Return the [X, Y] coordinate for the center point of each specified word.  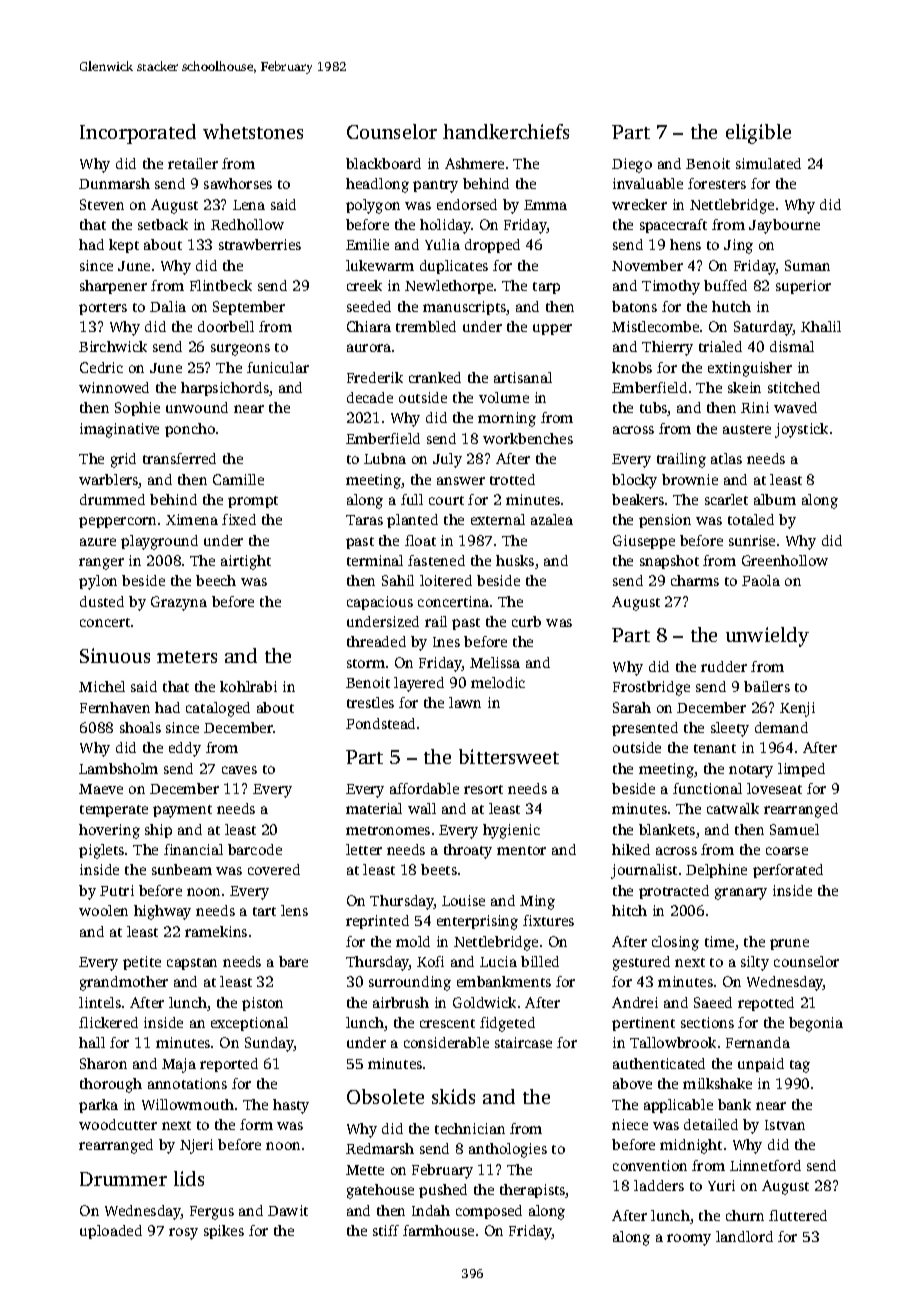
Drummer [123, 1179]
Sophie [137, 409]
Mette [365, 1170]
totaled [751, 519]
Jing [738, 246]
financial [193, 849]
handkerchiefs [506, 131]
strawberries [260, 244]
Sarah [632, 707]
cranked [435, 377]
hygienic [511, 831]
